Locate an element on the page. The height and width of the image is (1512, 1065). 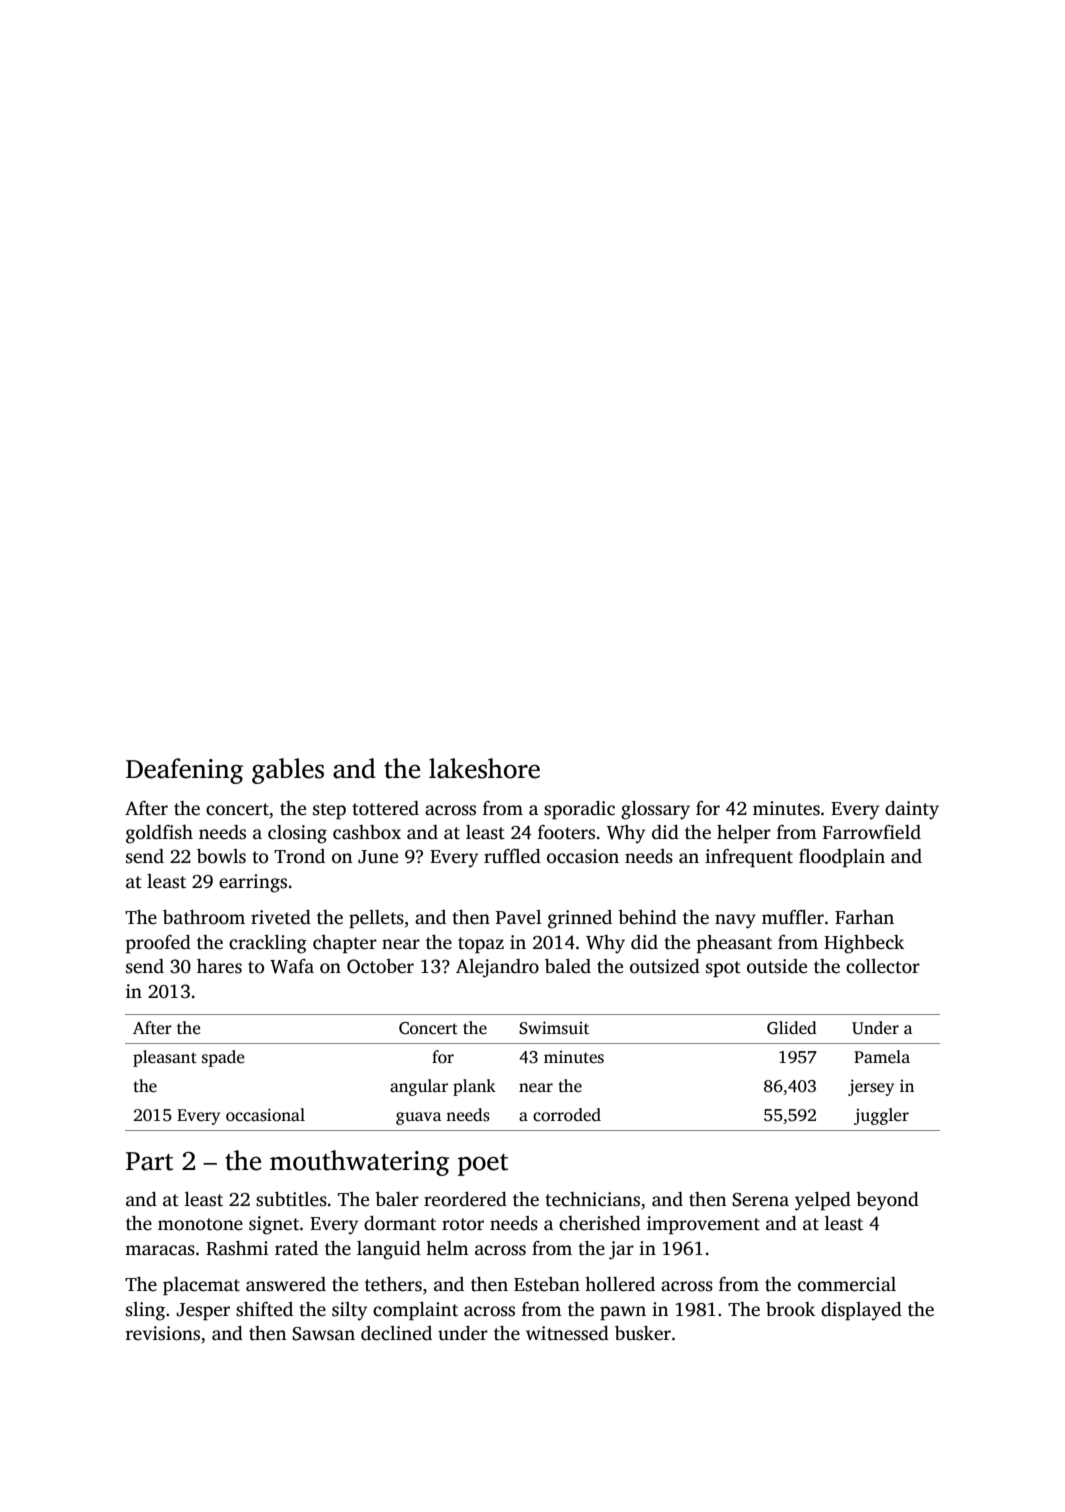
dainty is located at coordinates (912, 810).
